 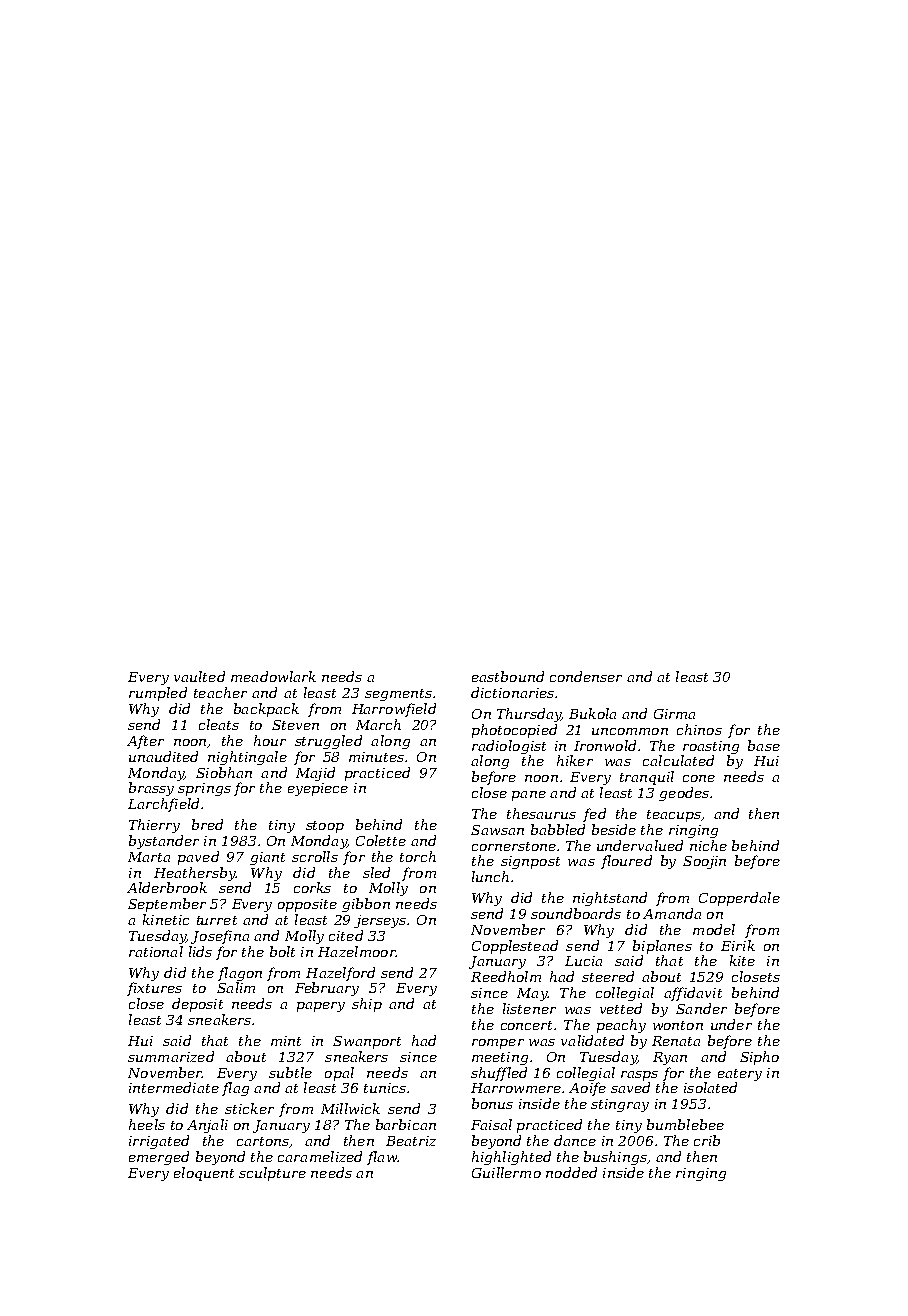 What do you see at coordinates (159, 1142) in the screenshot?
I see `irrigated` at bounding box center [159, 1142].
